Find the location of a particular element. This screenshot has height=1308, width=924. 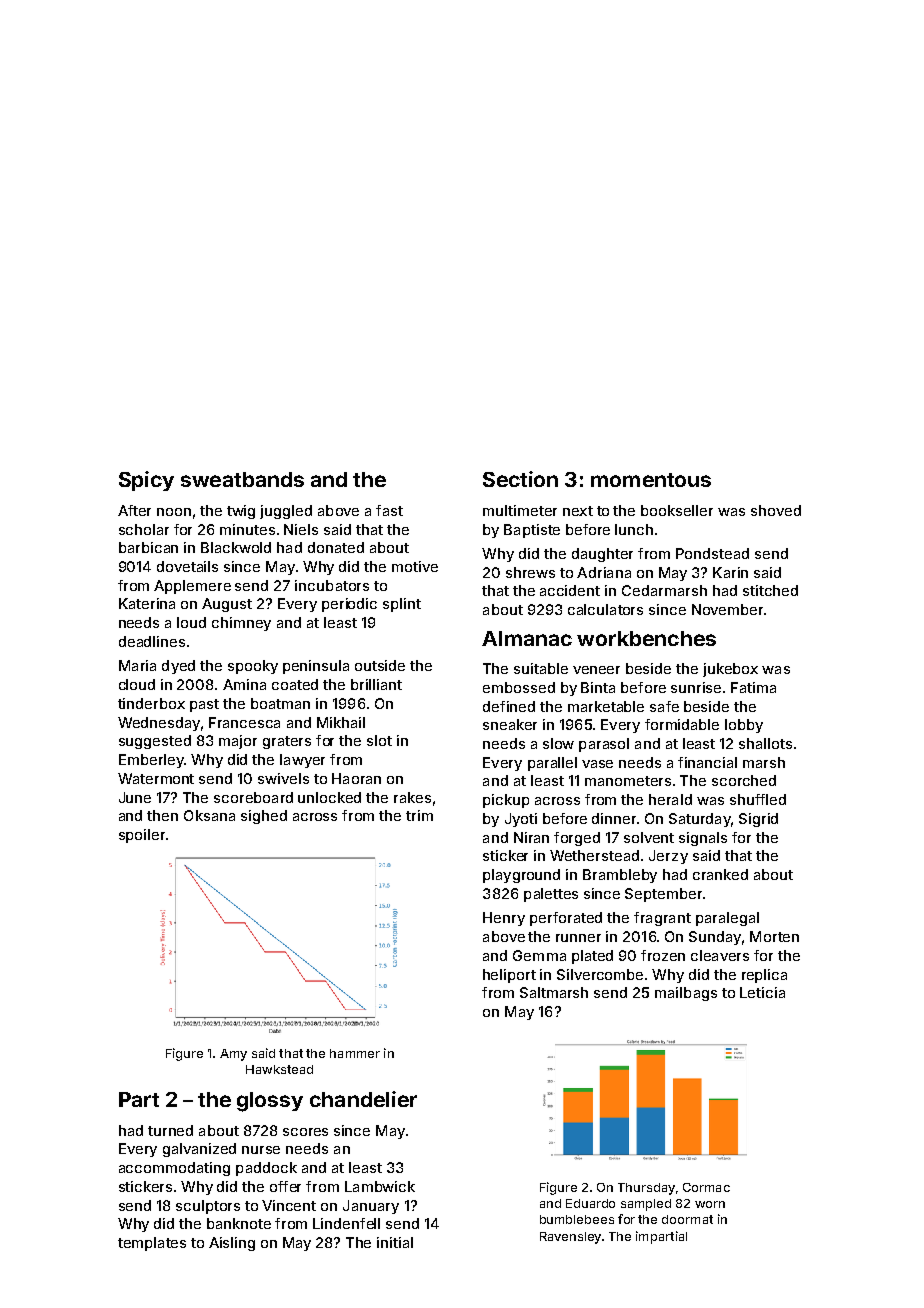

dyed is located at coordinates (178, 667).
